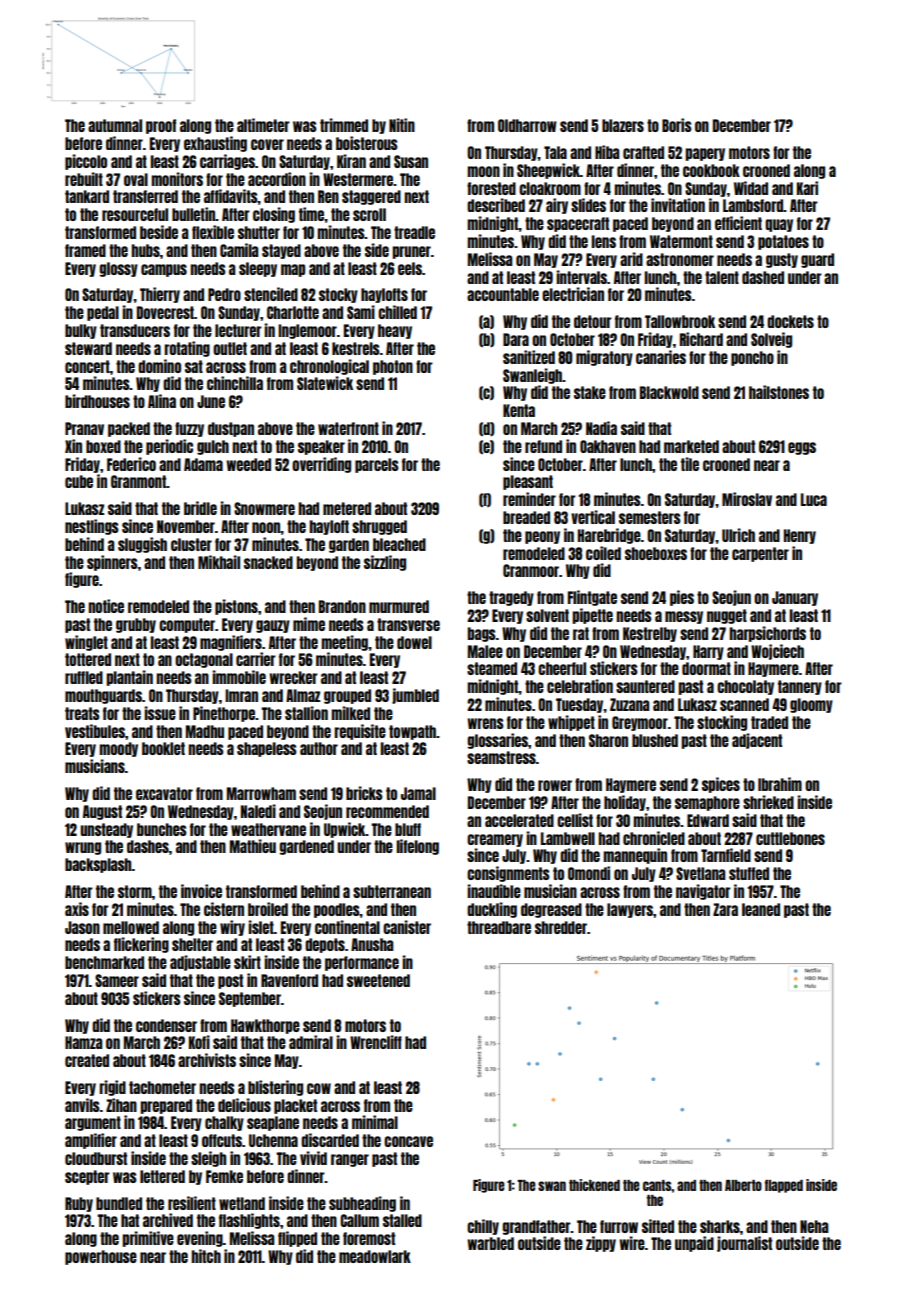 This page has width=908, height=1316. What do you see at coordinates (623, 125) in the page?
I see `blazers` at bounding box center [623, 125].
